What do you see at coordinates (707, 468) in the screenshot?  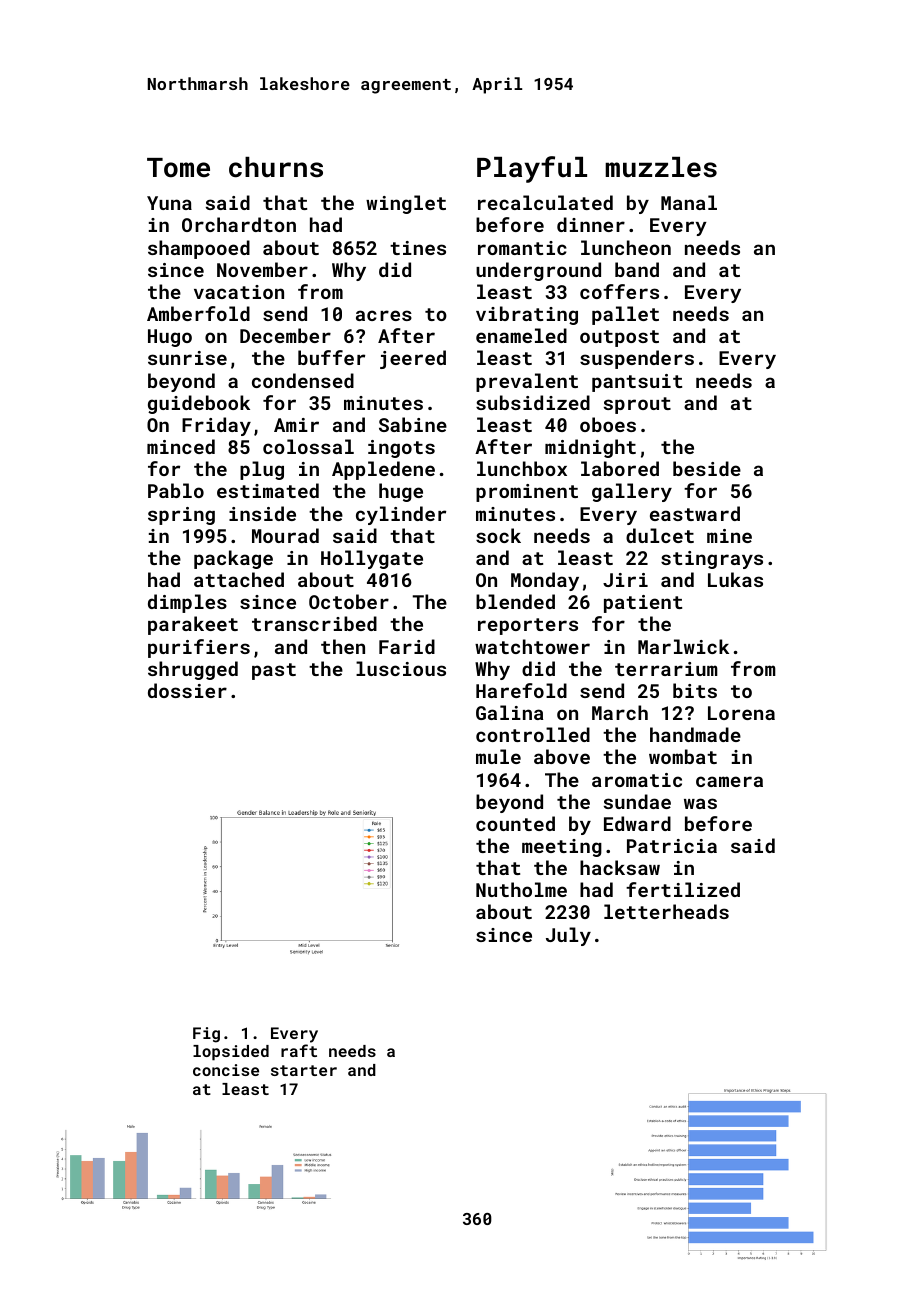 I see `beside` at bounding box center [707, 468].
